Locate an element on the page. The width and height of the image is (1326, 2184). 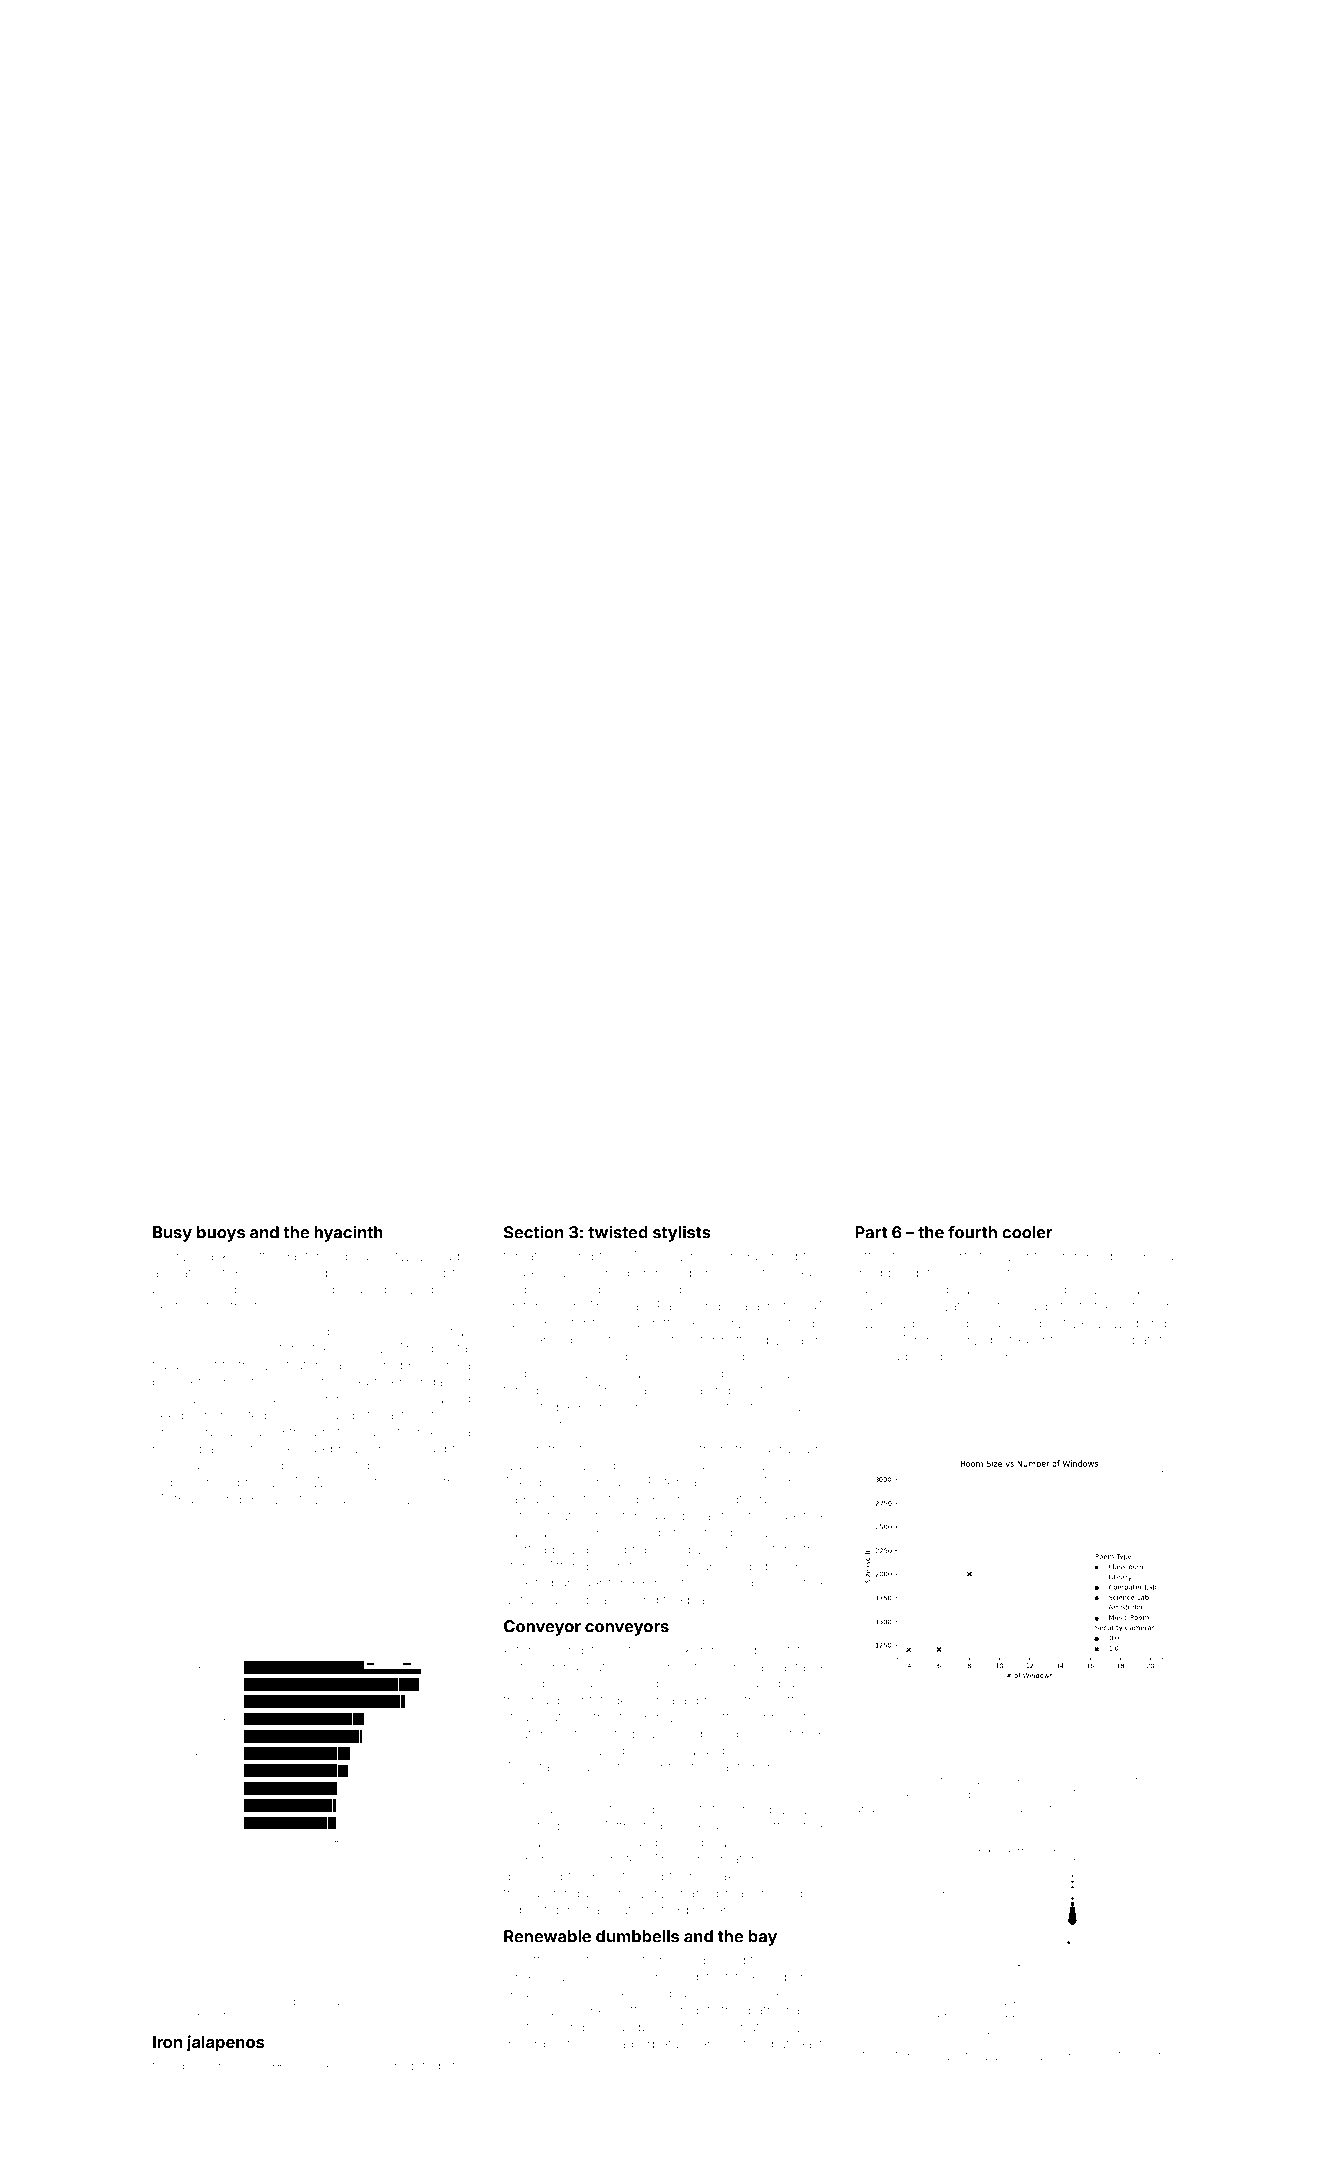
chicks is located at coordinates (798, 1357).
